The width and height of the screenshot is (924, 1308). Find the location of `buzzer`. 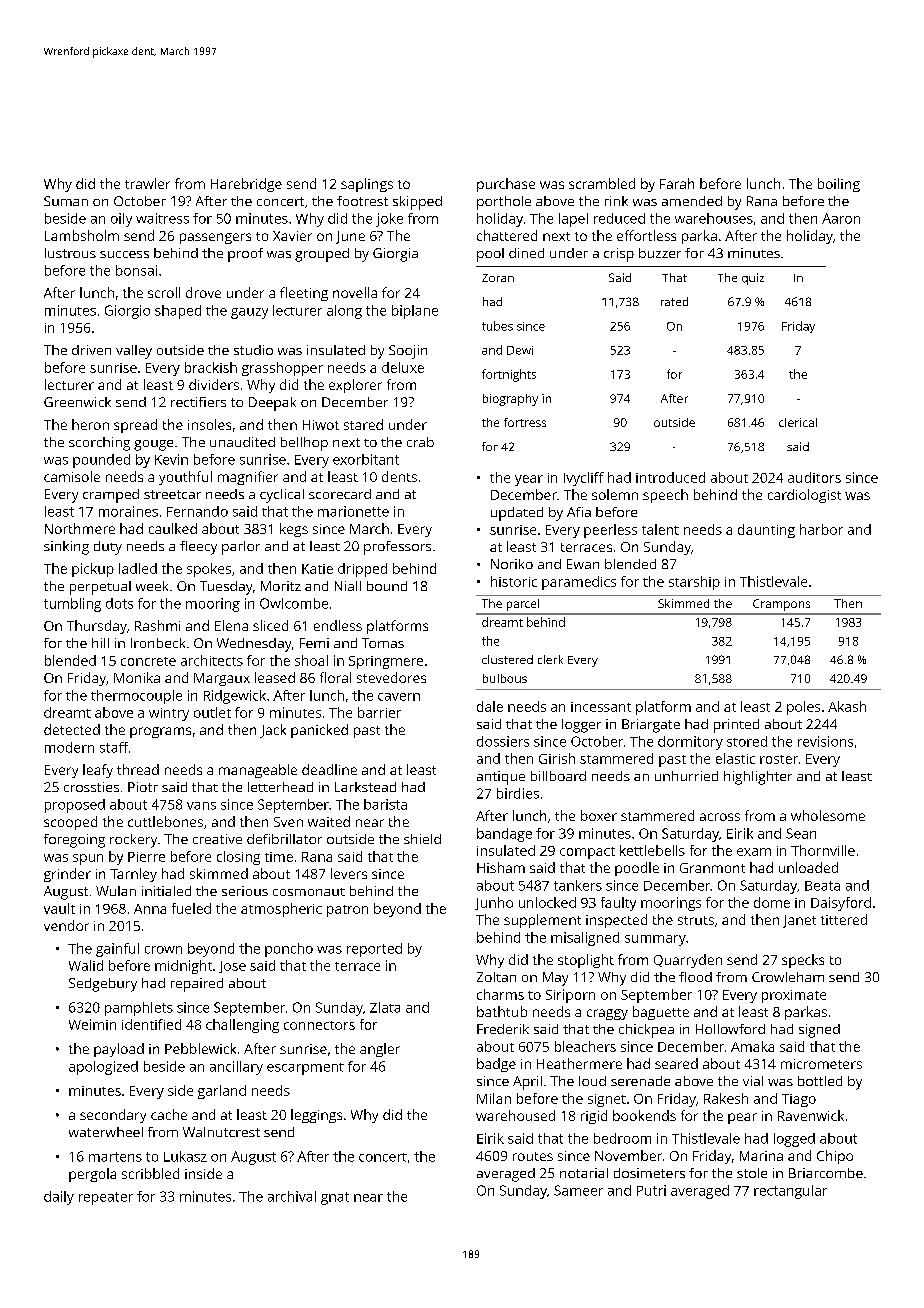

buzzer is located at coordinates (660, 253).
